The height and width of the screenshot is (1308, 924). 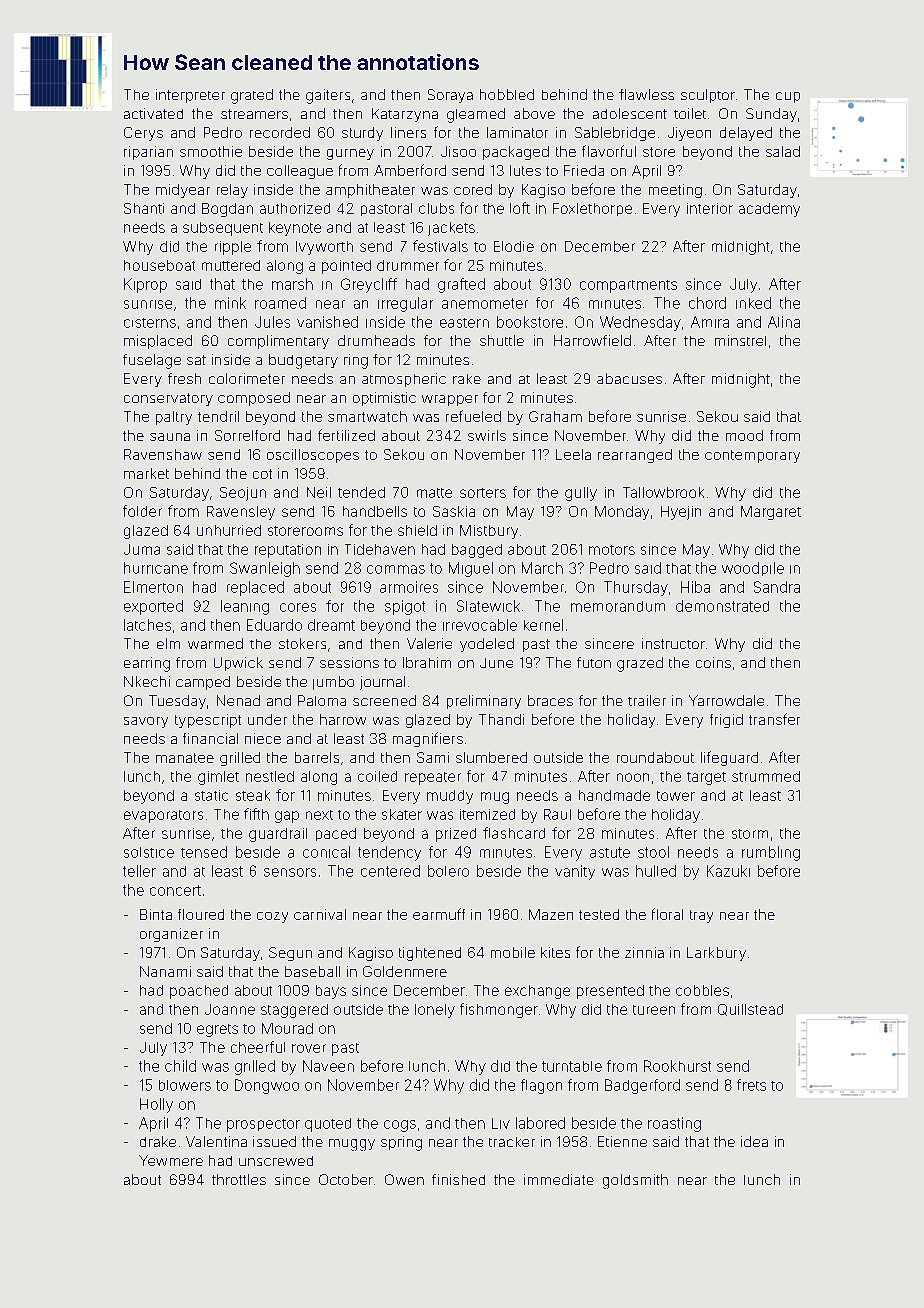 I want to click on Yewmere, so click(x=171, y=1160).
